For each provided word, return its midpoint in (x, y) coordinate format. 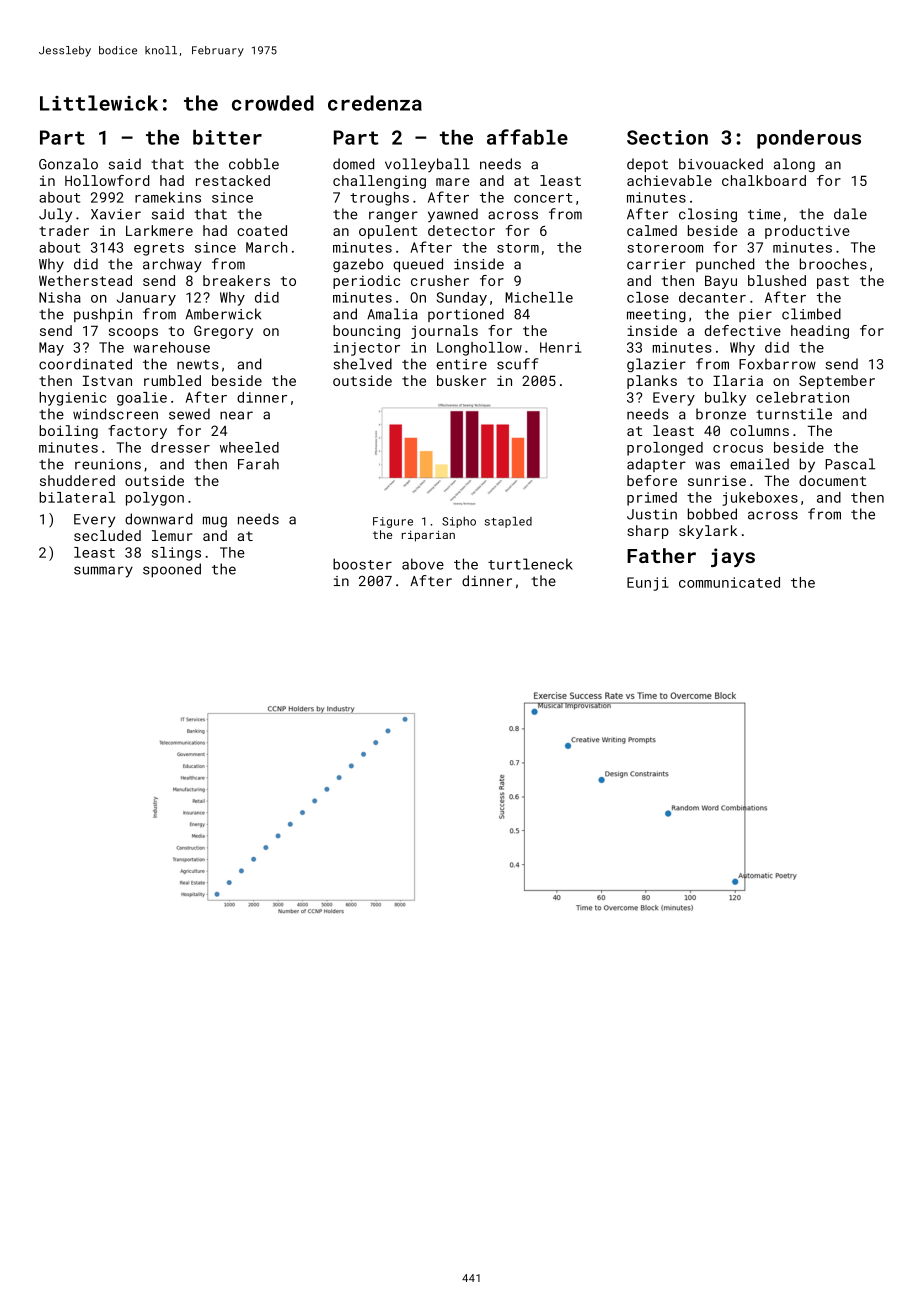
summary (103, 572)
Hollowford (107, 180)
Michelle (539, 297)
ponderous (809, 139)
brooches (833, 264)
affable (527, 137)
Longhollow (479, 349)
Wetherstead (85, 280)
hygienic (72, 399)
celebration (802, 397)
